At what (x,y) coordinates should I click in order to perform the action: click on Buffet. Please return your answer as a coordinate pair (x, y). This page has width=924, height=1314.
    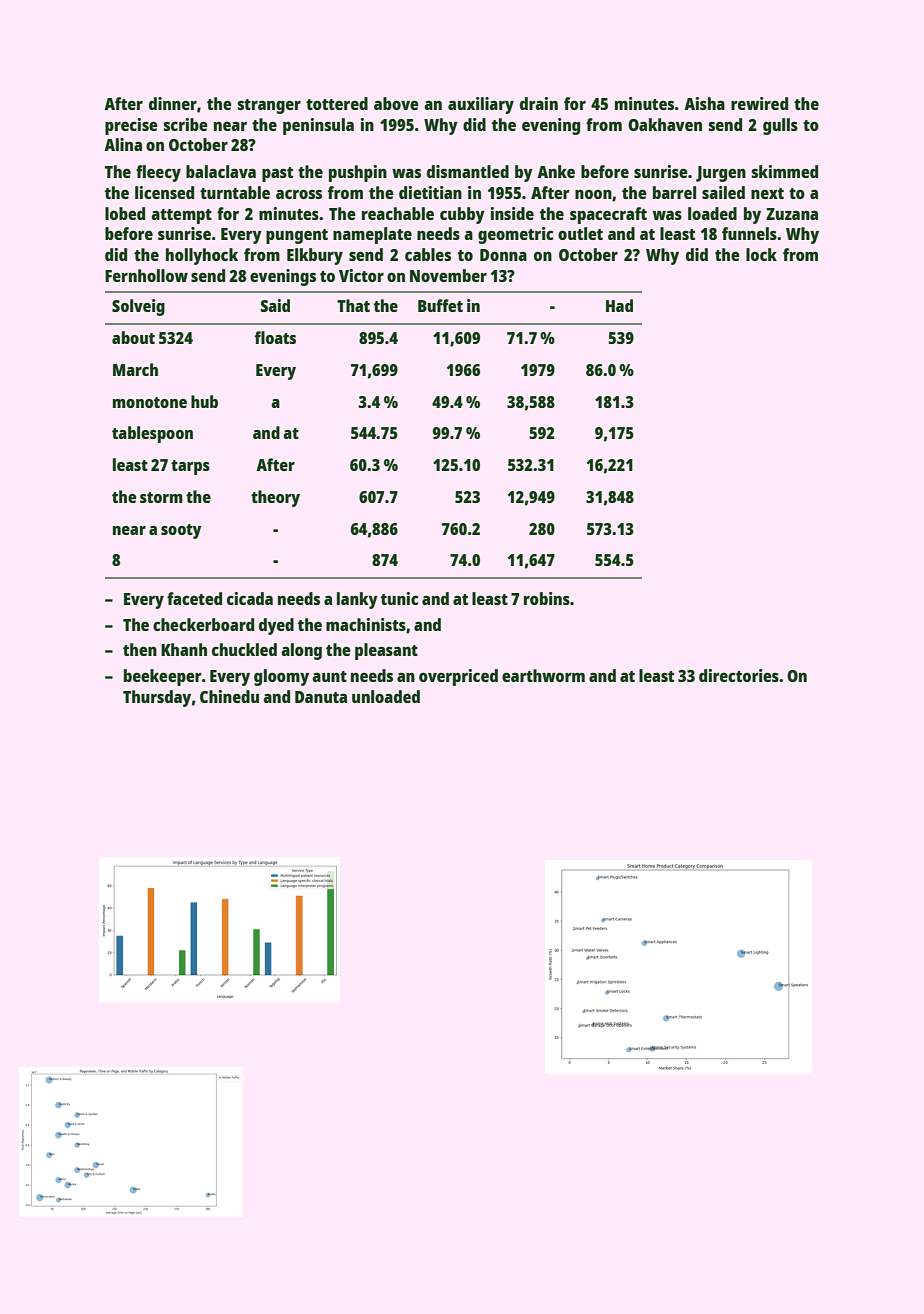
    Looking at the image, I should click on (440, 305).
